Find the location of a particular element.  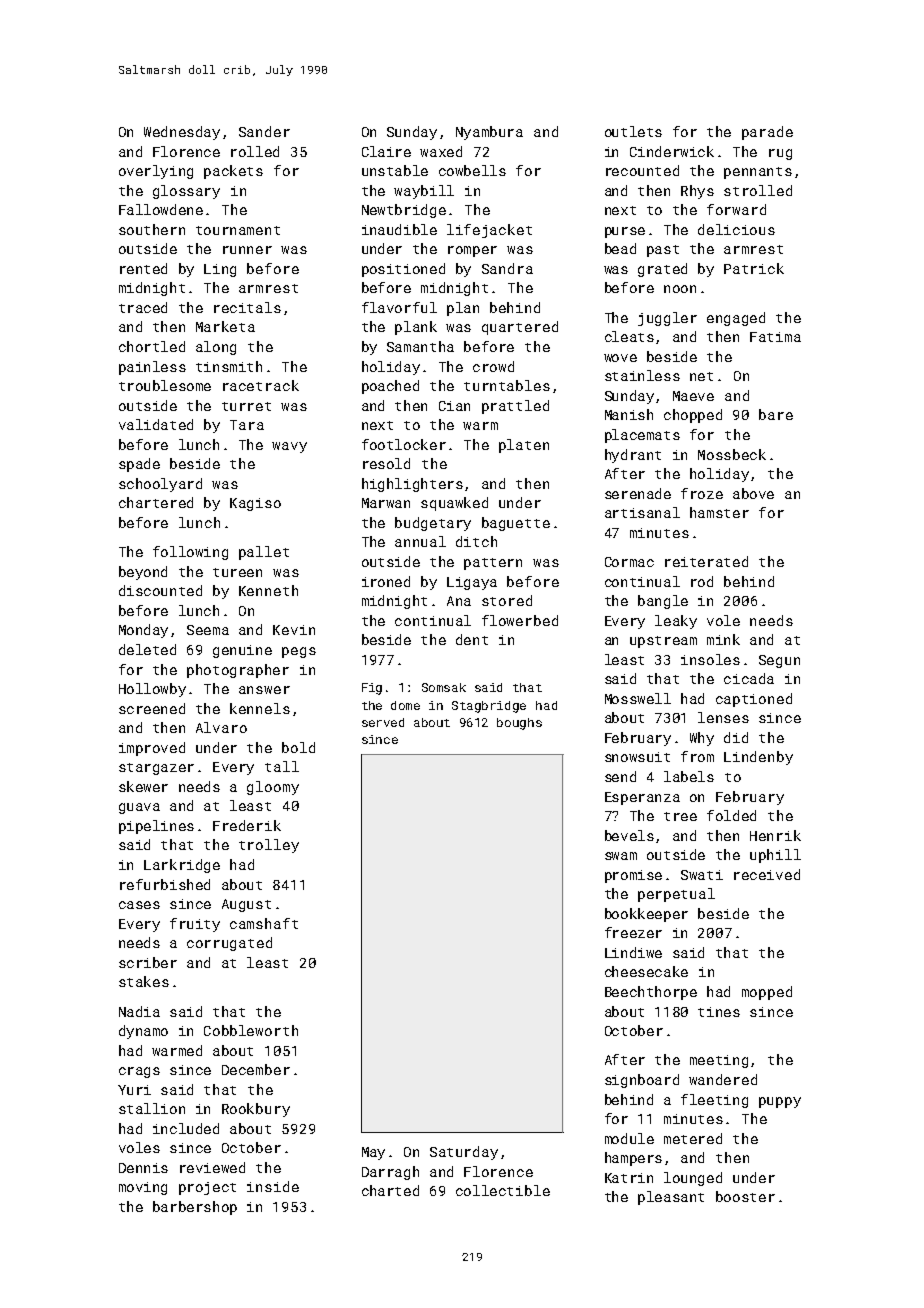

chartered is located at coordinates (156, 502).
